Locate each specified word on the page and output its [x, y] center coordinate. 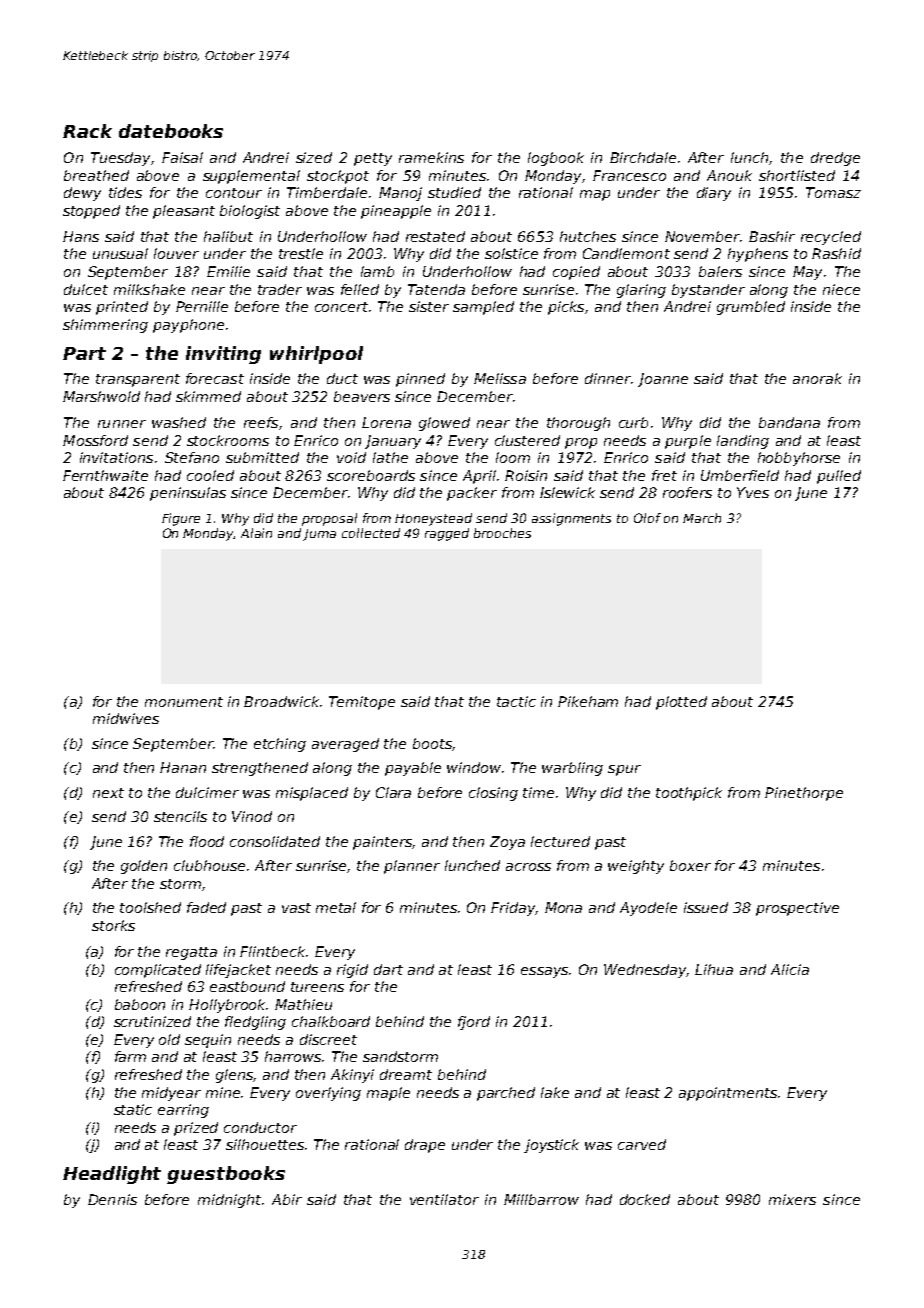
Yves [753, 492]
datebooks [171, 131]
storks [113, 925]
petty [373, 159]
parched [506, 1094]
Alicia [790, 969]
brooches [502, 533]
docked [645, 1199]
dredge [835, 159]
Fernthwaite [105, 475]
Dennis [112, 1199]
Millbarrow [541, 1199]
